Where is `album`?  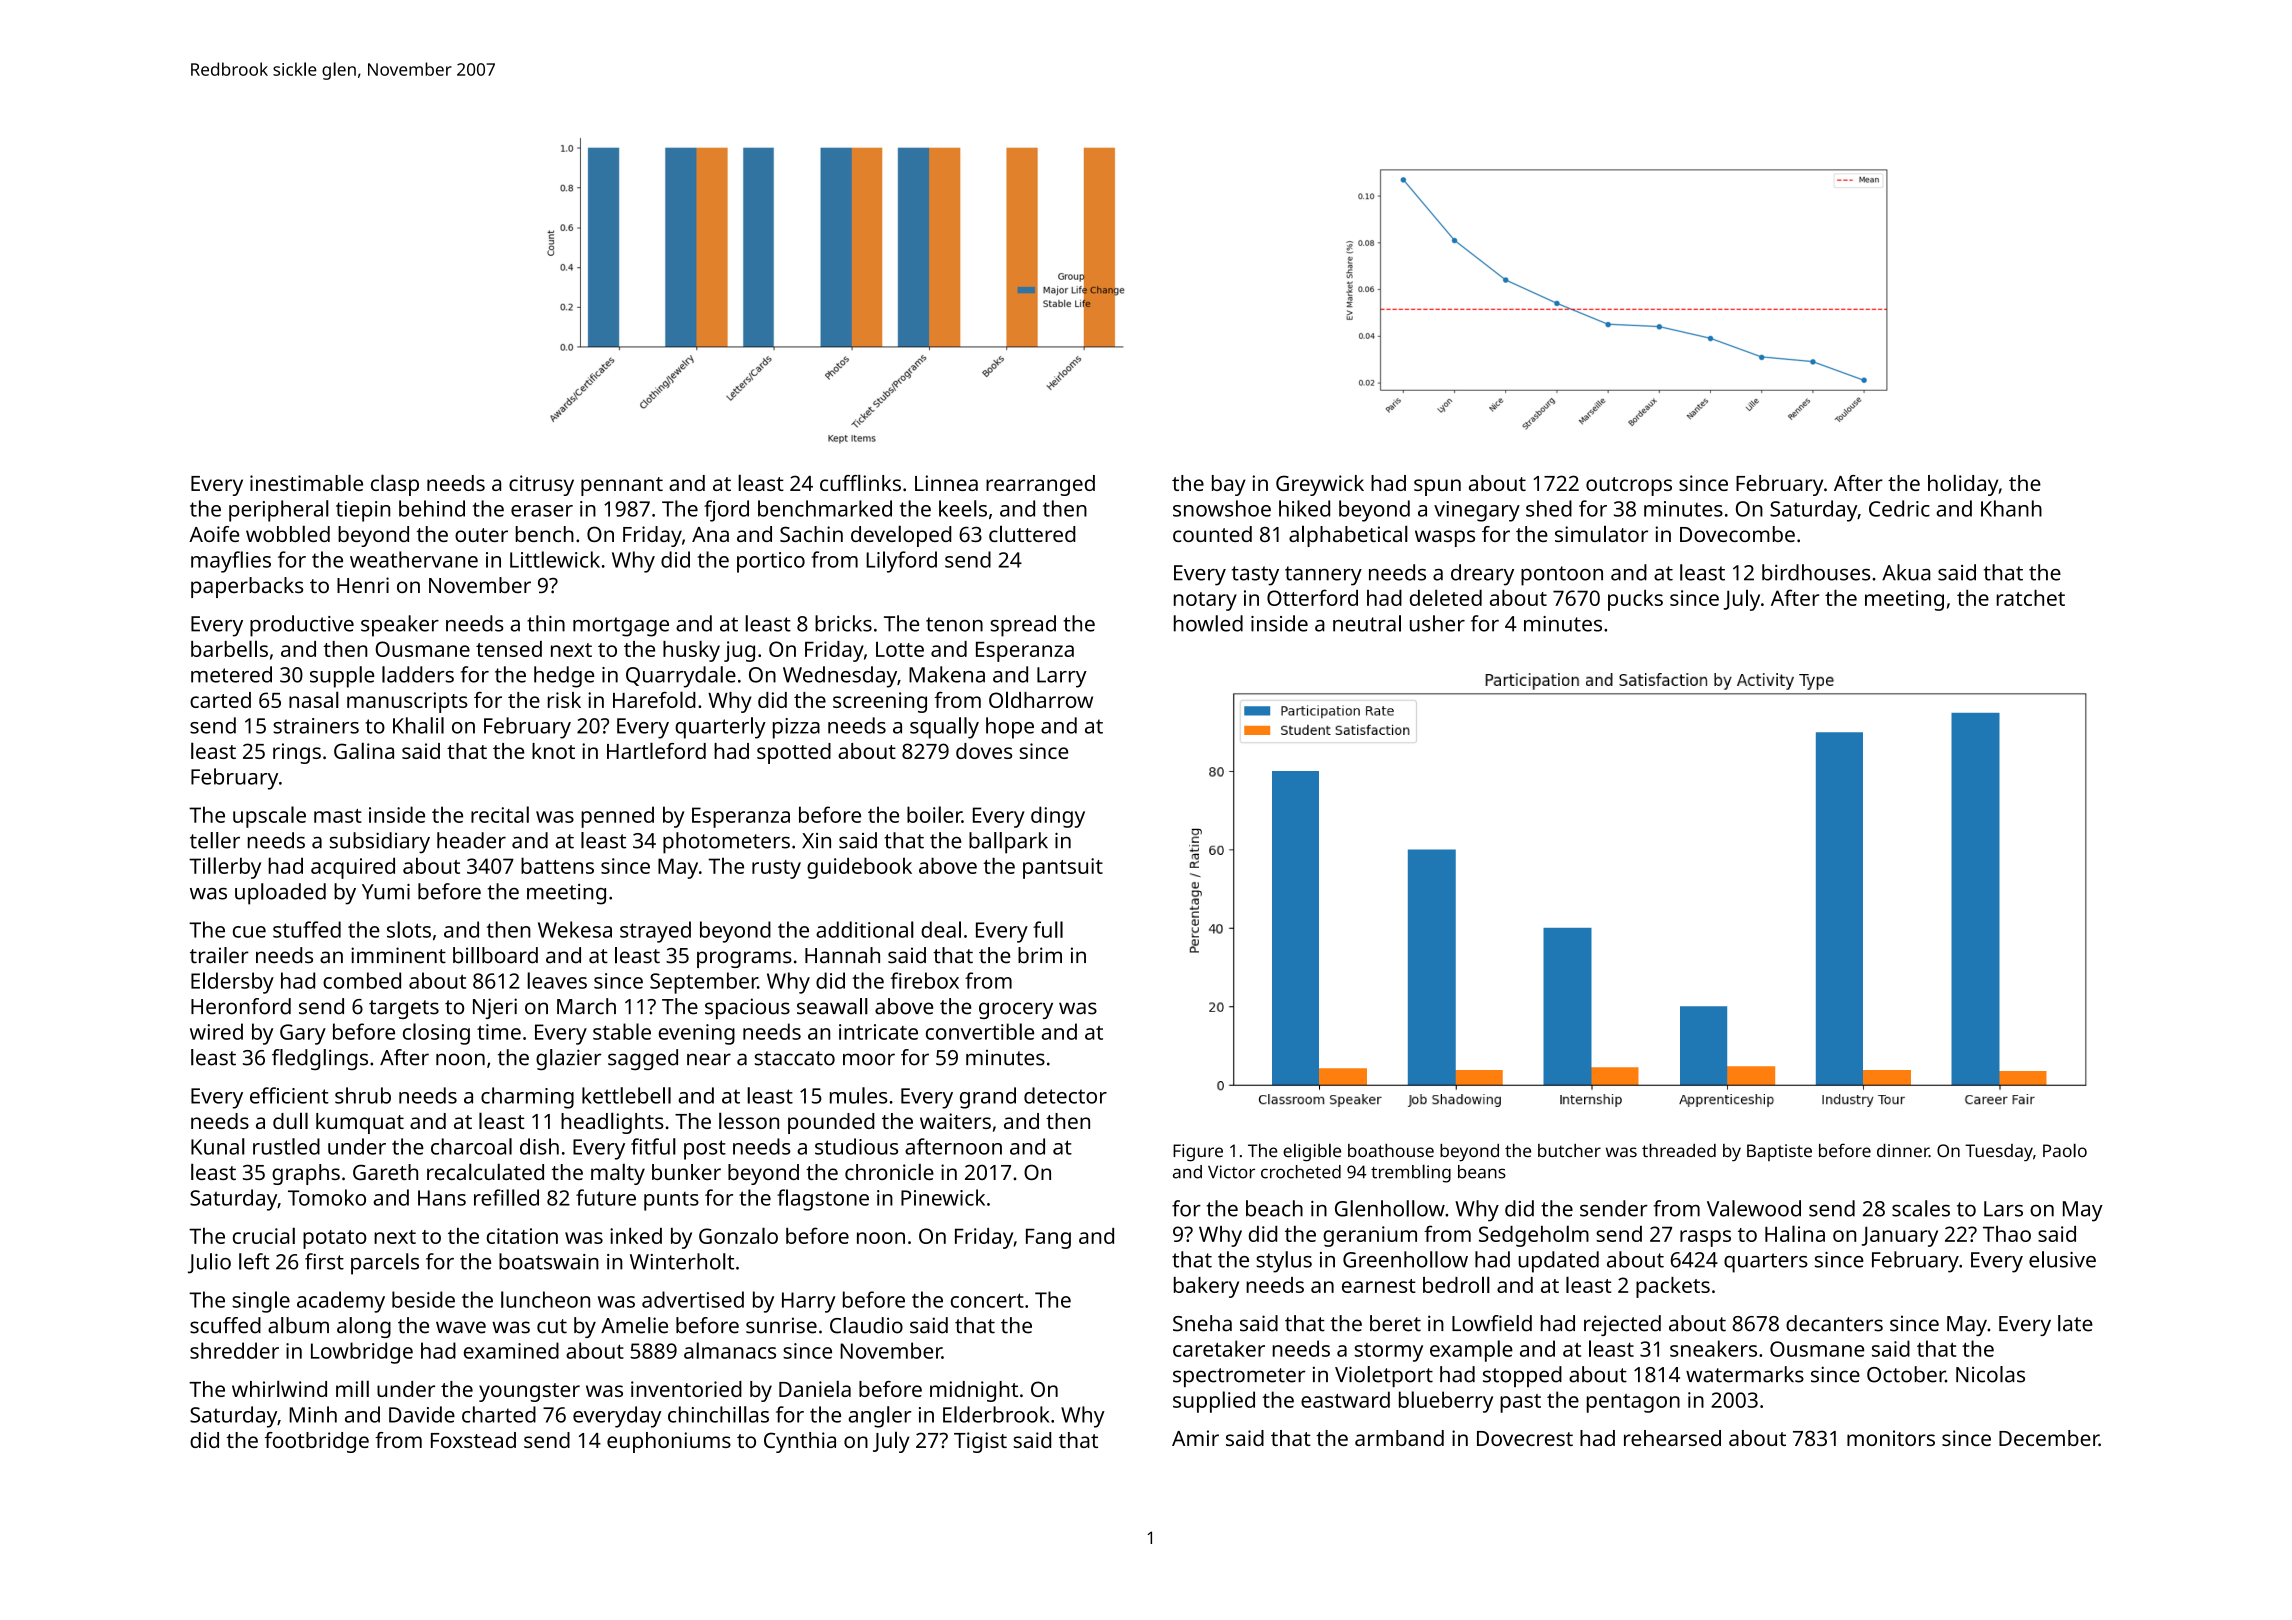
album is located at coordinates (298, 1325).
